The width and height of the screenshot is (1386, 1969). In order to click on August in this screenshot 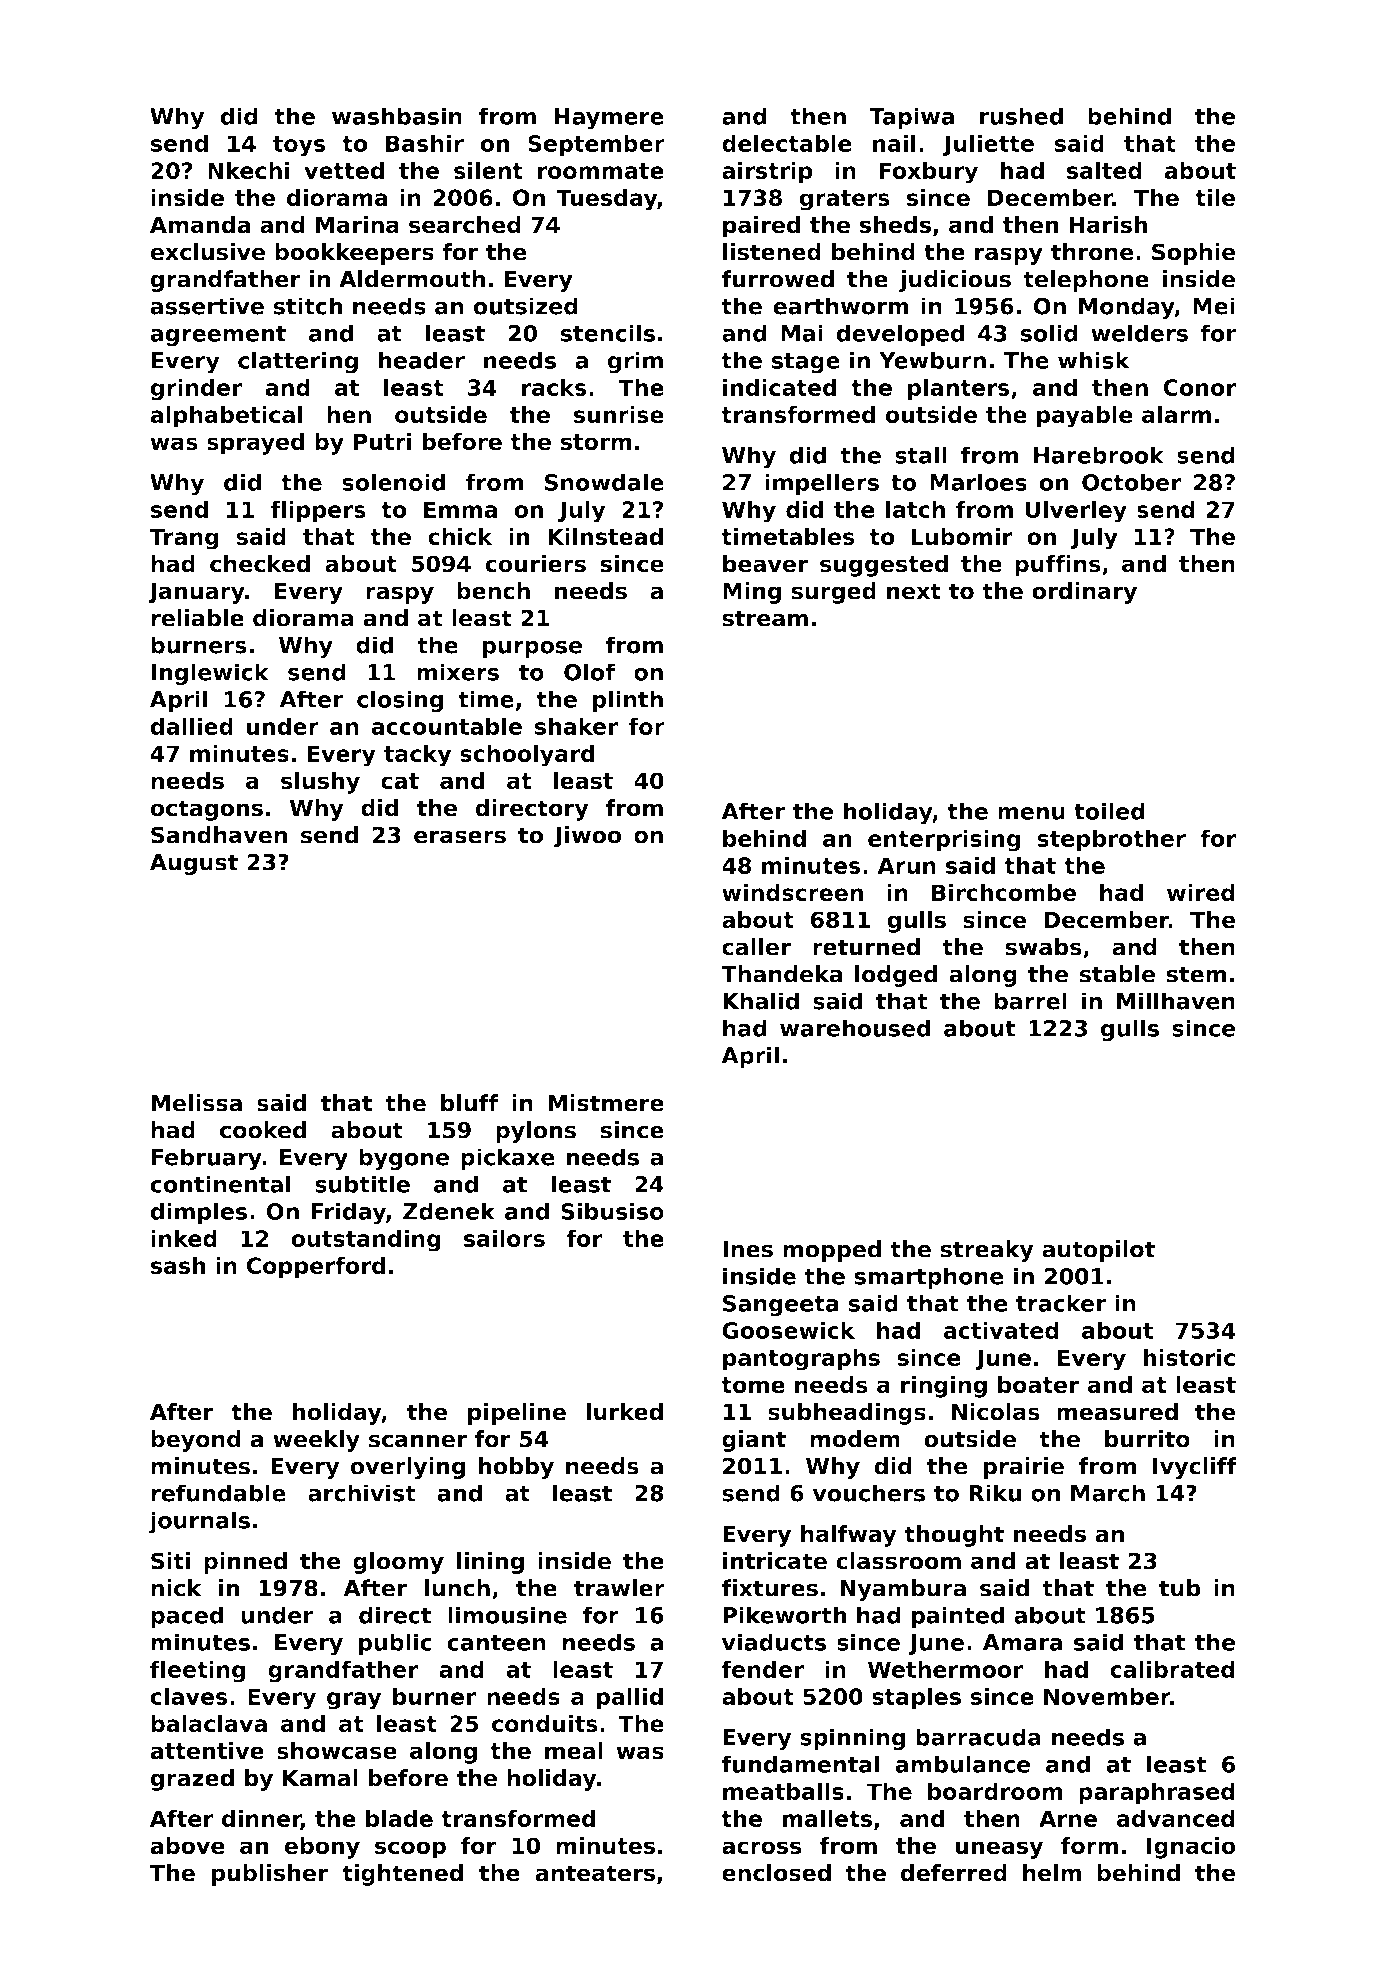, I will do `click(194, 864)`.
